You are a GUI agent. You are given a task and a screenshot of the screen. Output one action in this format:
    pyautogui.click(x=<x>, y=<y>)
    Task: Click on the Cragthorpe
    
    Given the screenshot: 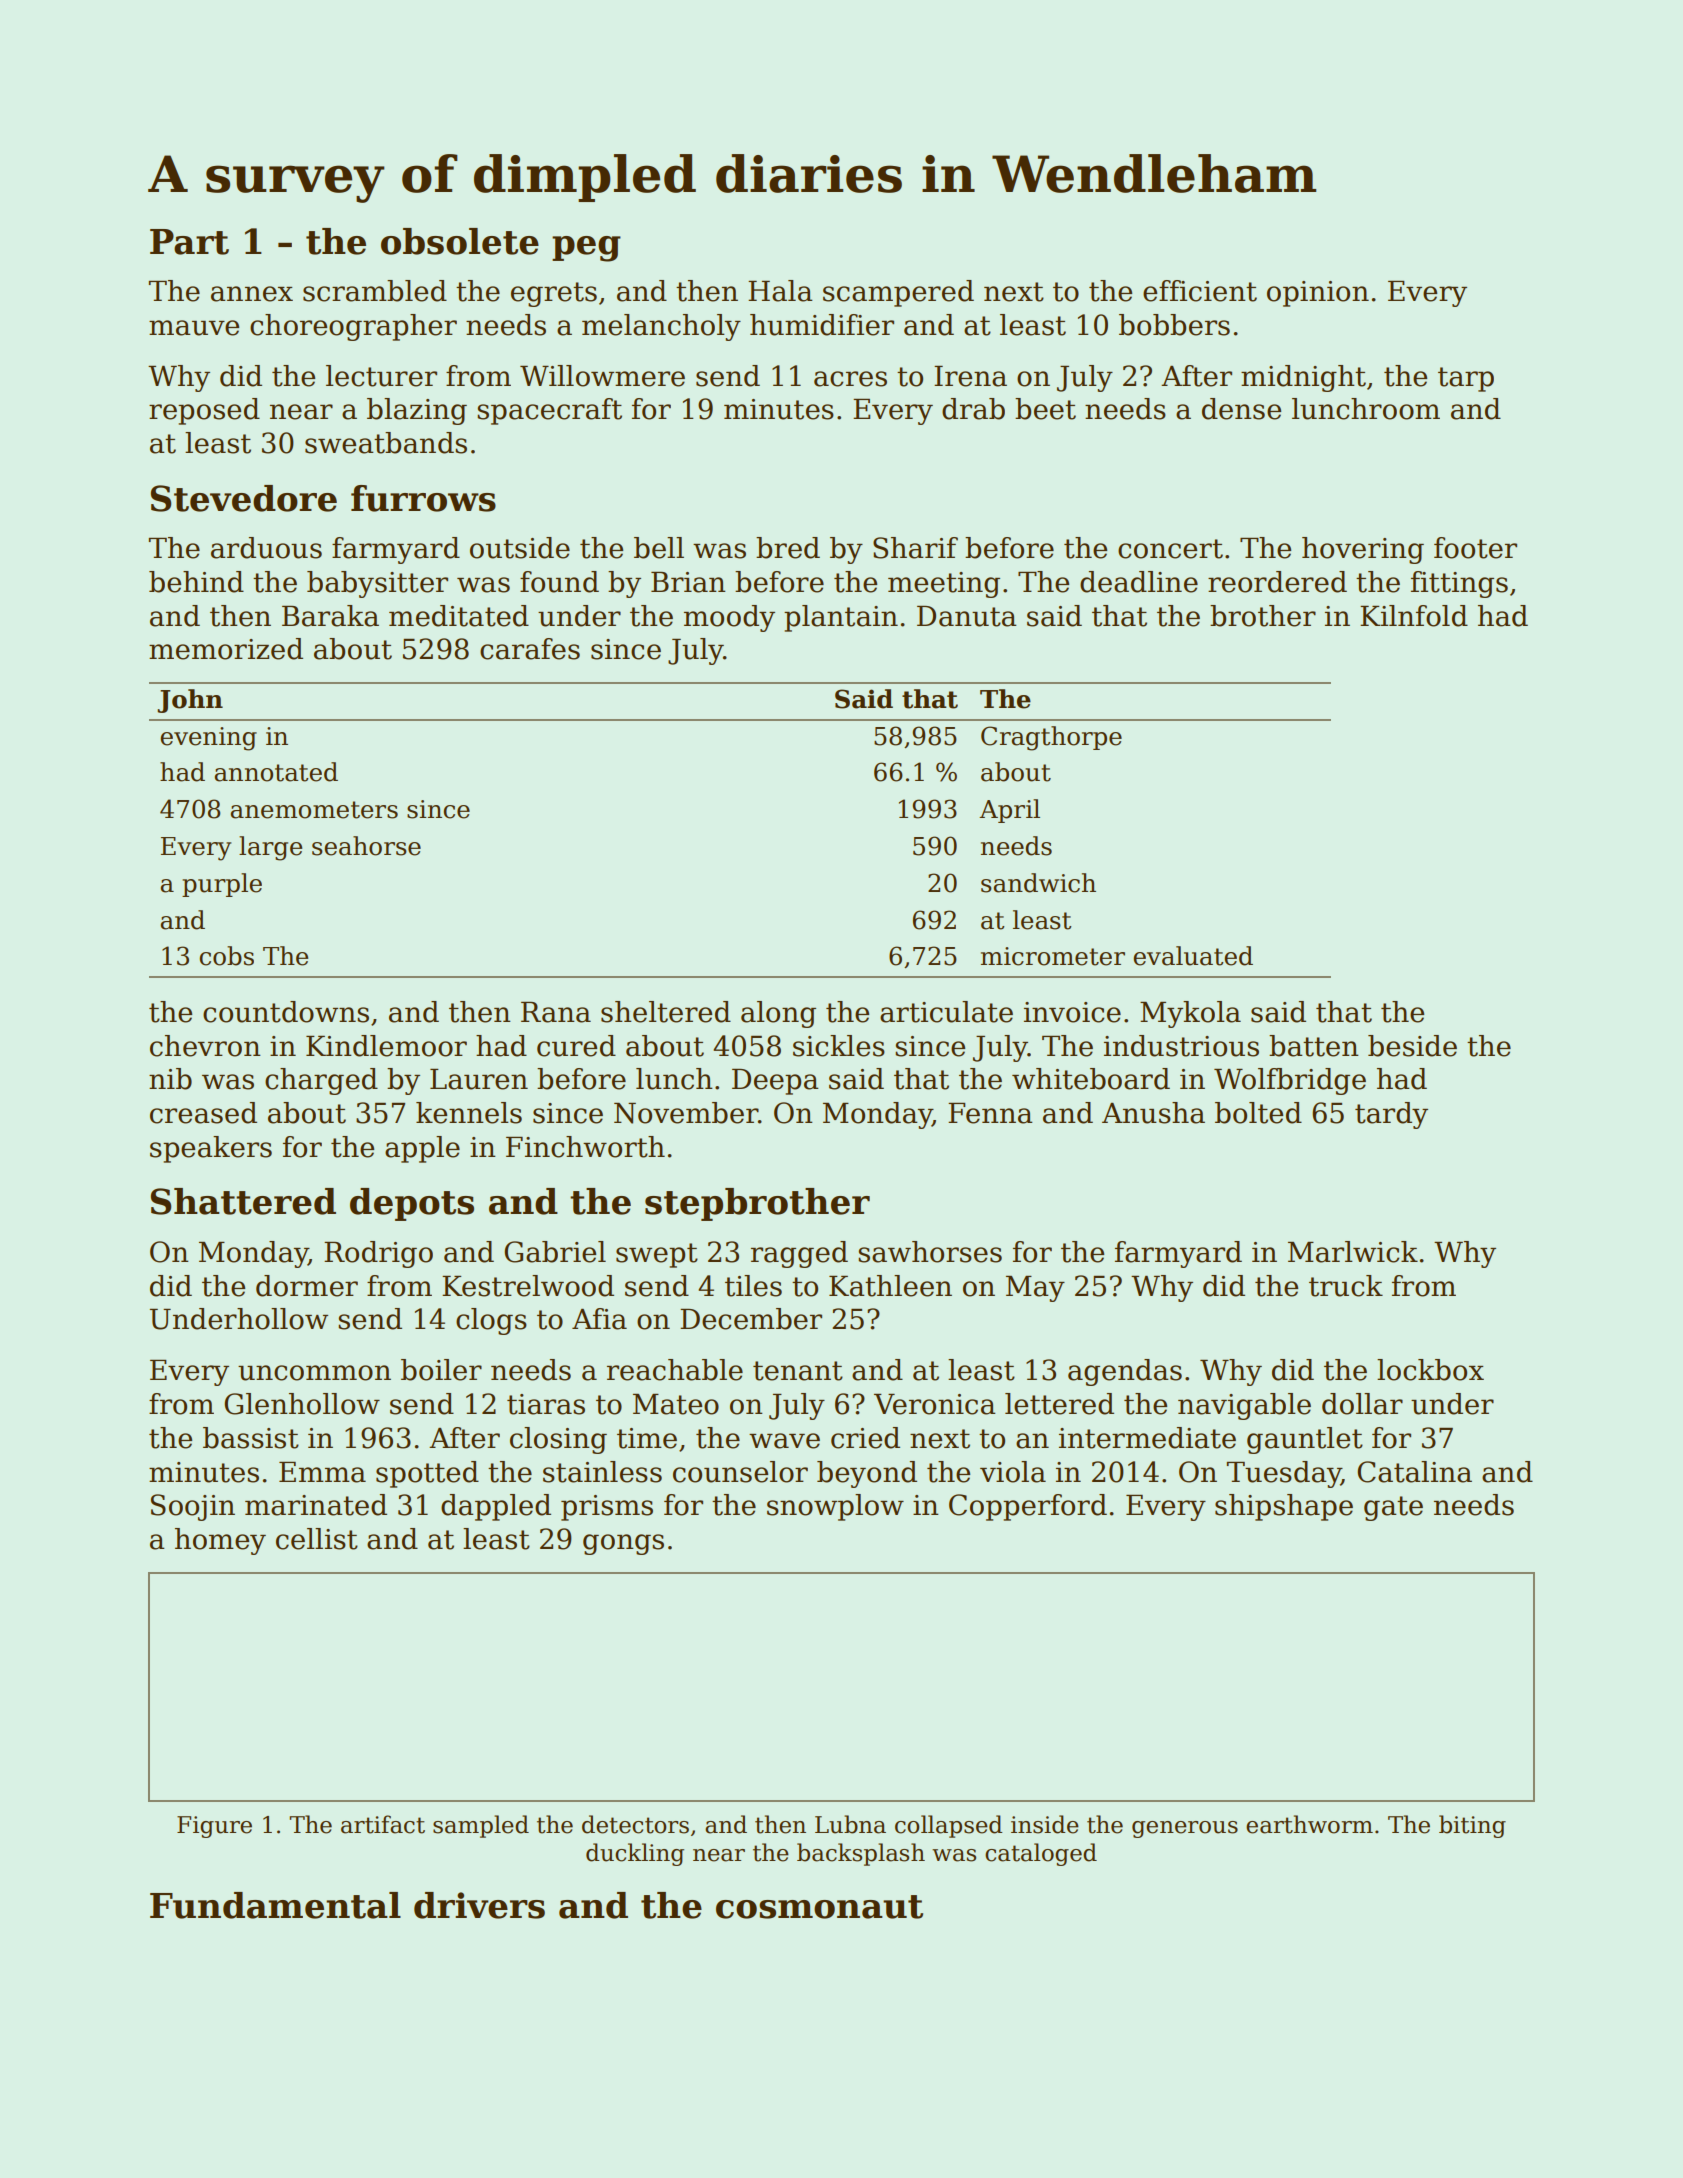 What is the action you would take?
    pyautogui.click(x=1051, y=738)
